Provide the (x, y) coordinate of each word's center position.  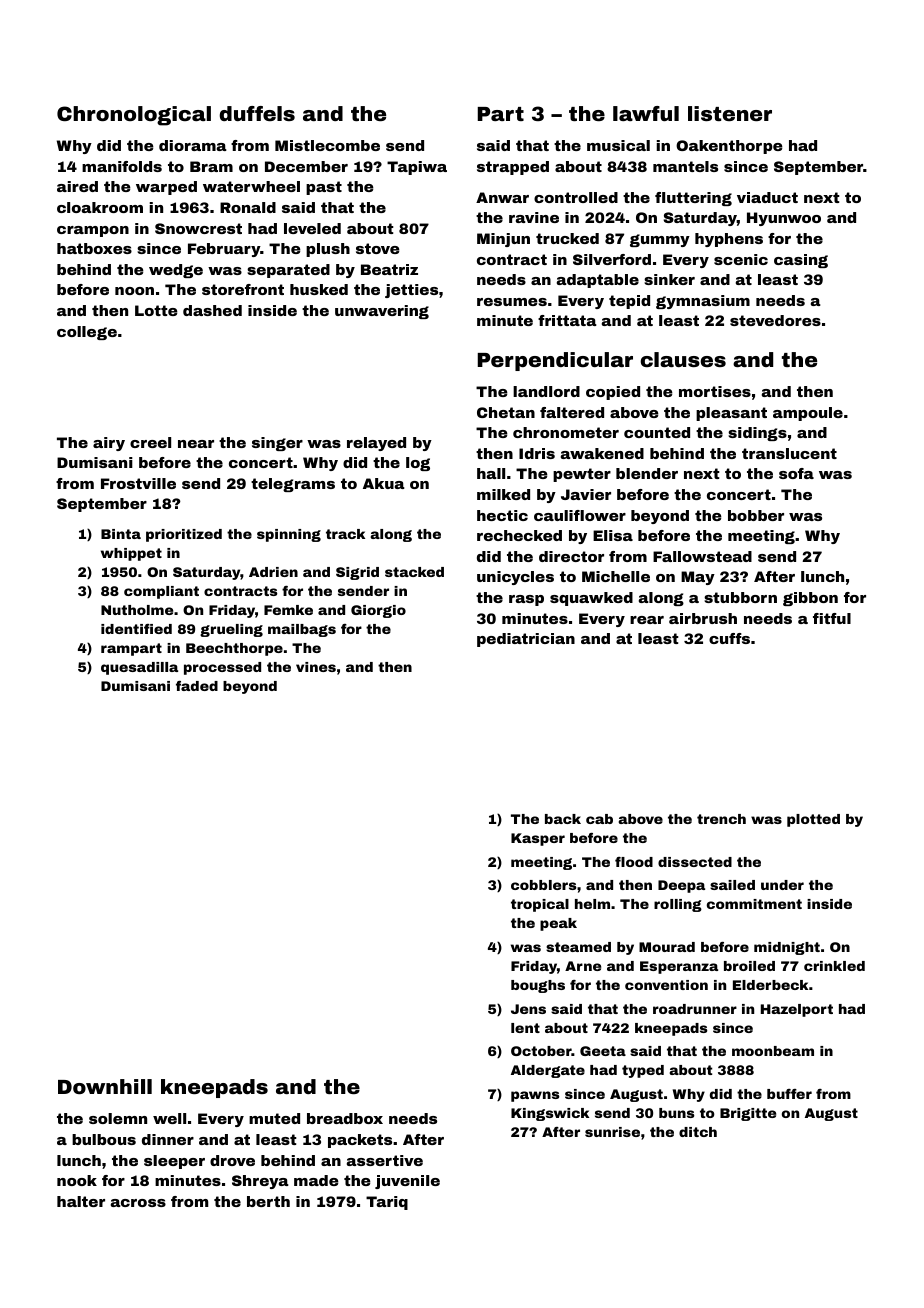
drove (232, 1160)
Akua (384, 483)
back (563, 819)
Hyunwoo (784, 219)
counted (657, 432)
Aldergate (548, 1071)
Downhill (105, 1086)
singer (277, 444)
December (306, 166)
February (224, 250)
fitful (832, 618)
